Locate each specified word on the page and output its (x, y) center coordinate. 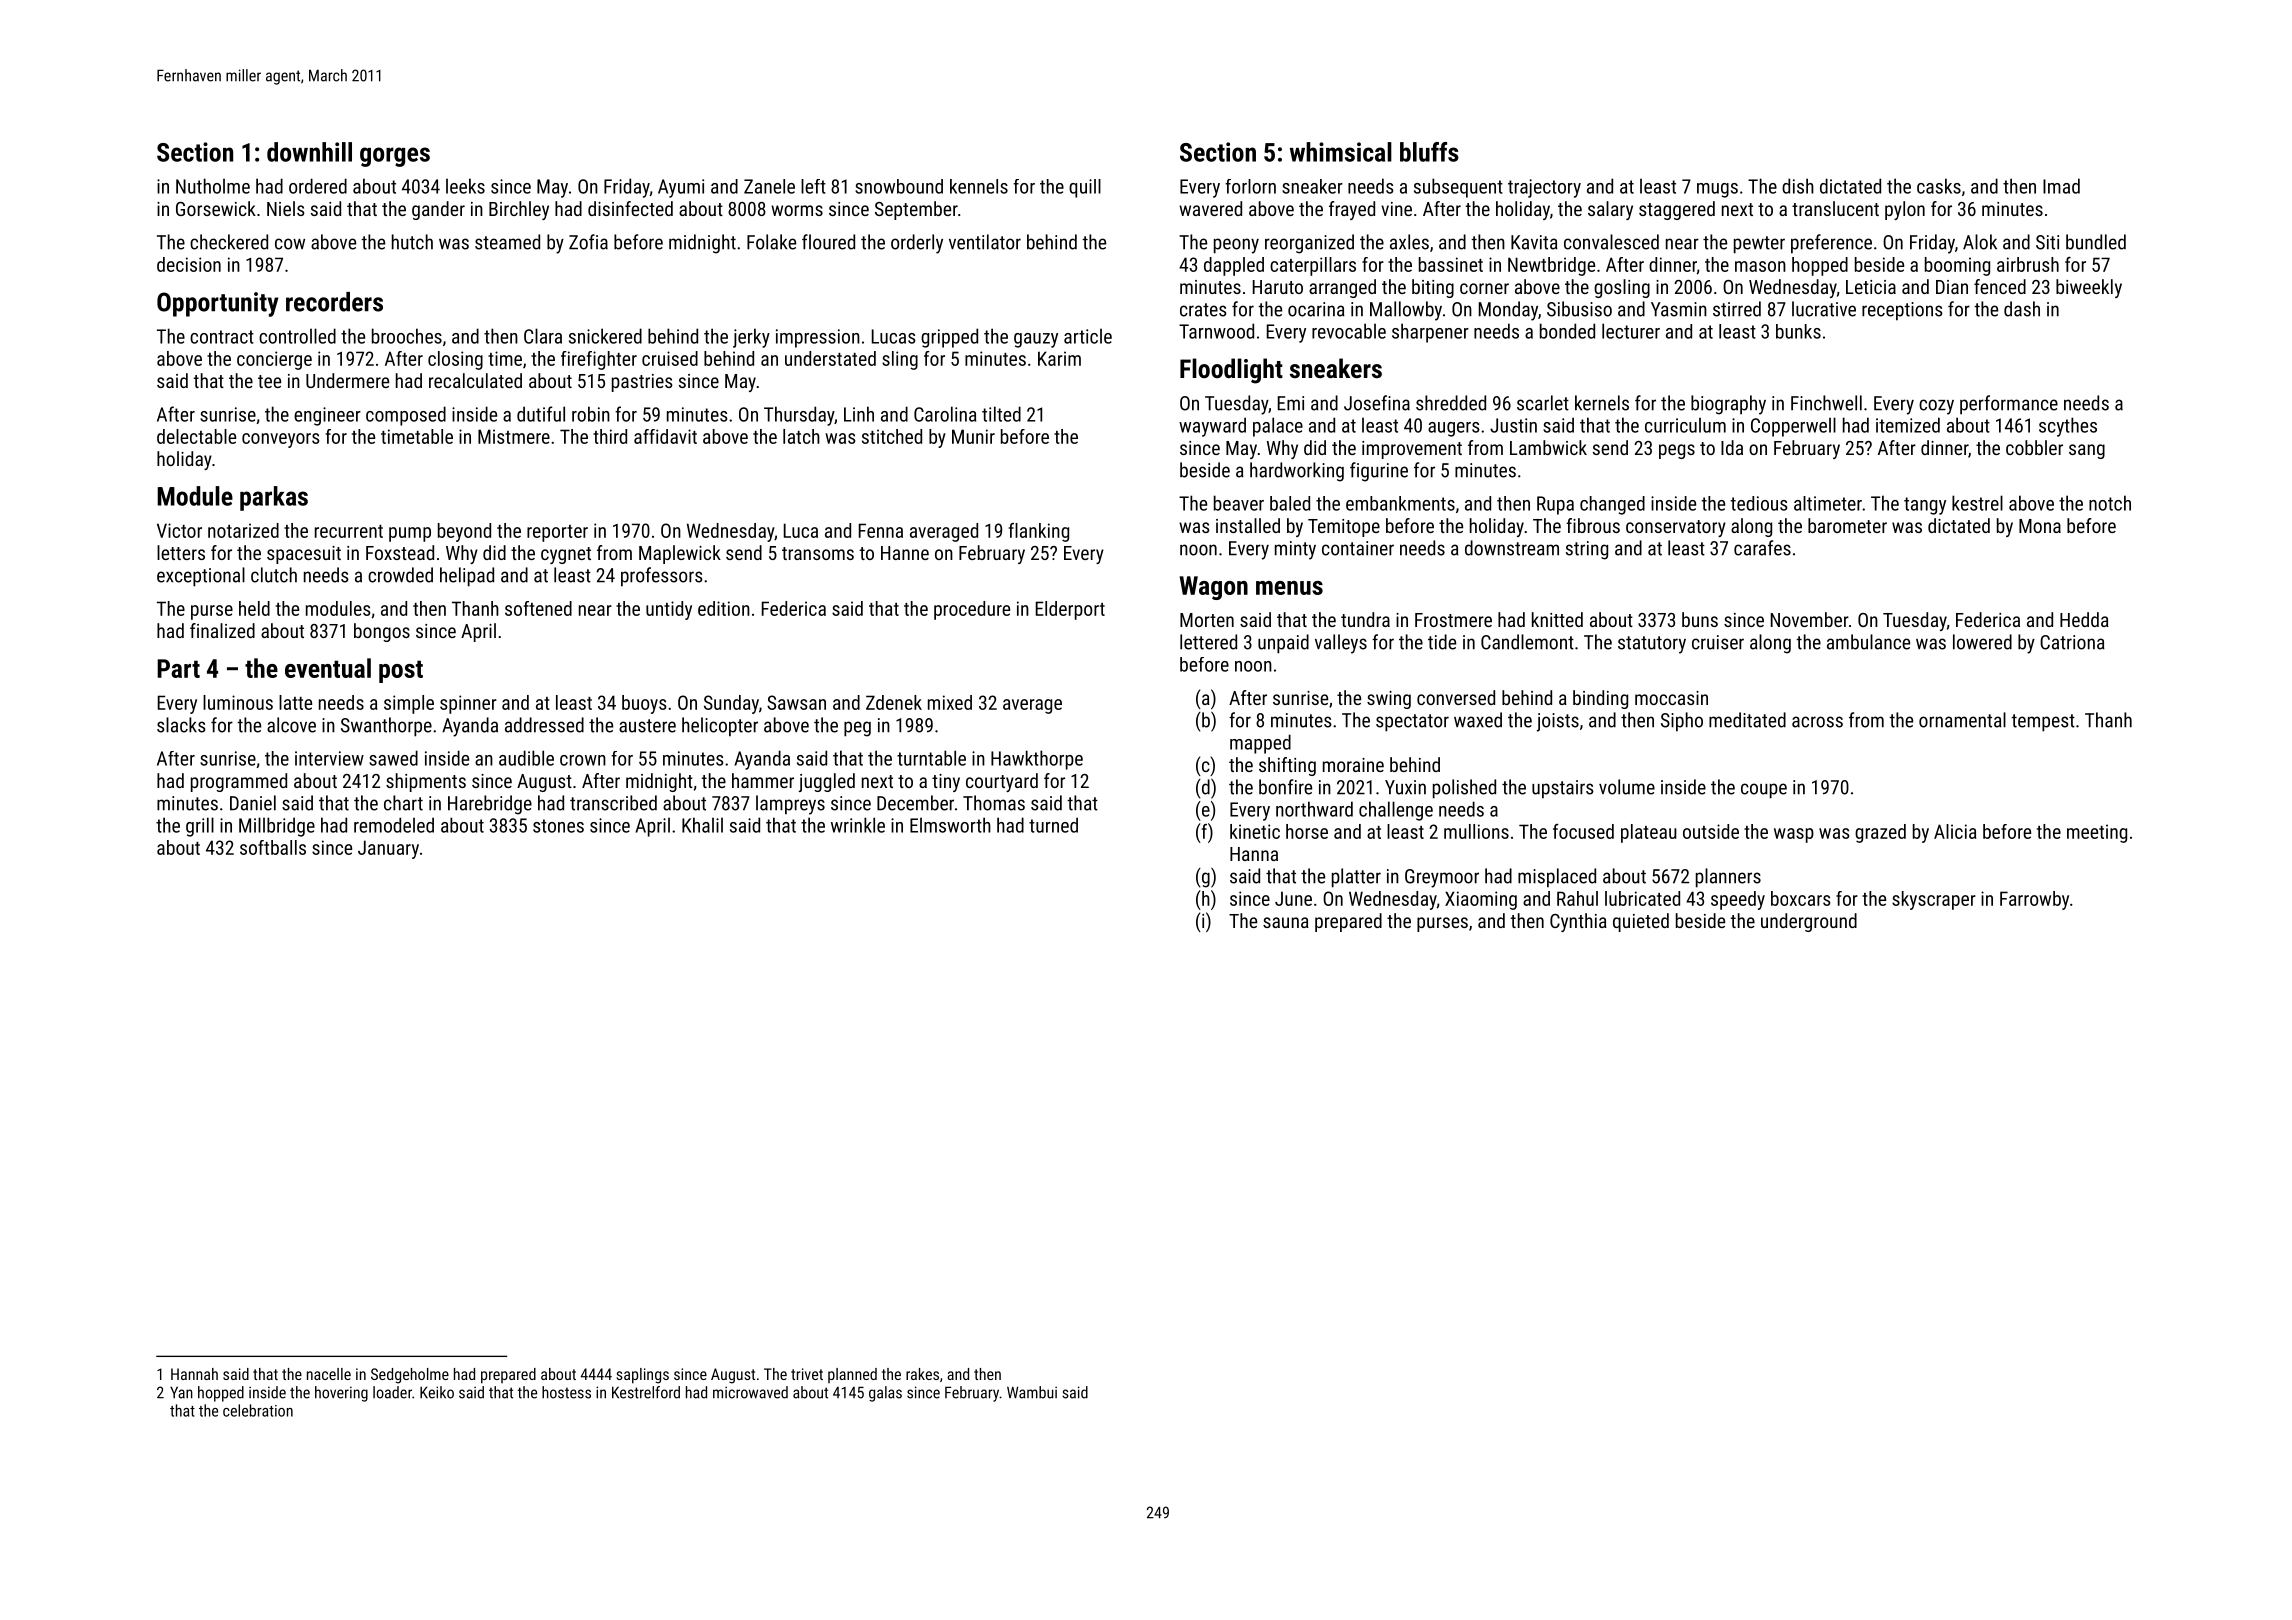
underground (1809, 922)
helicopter (720, 727)
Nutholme (213, 186)
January (388, 849)
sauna (1286, 922)
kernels (1602, 403)
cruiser (1718, 642)
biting (1433, 288)
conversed (1456, 697)
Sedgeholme (410, 1376)
